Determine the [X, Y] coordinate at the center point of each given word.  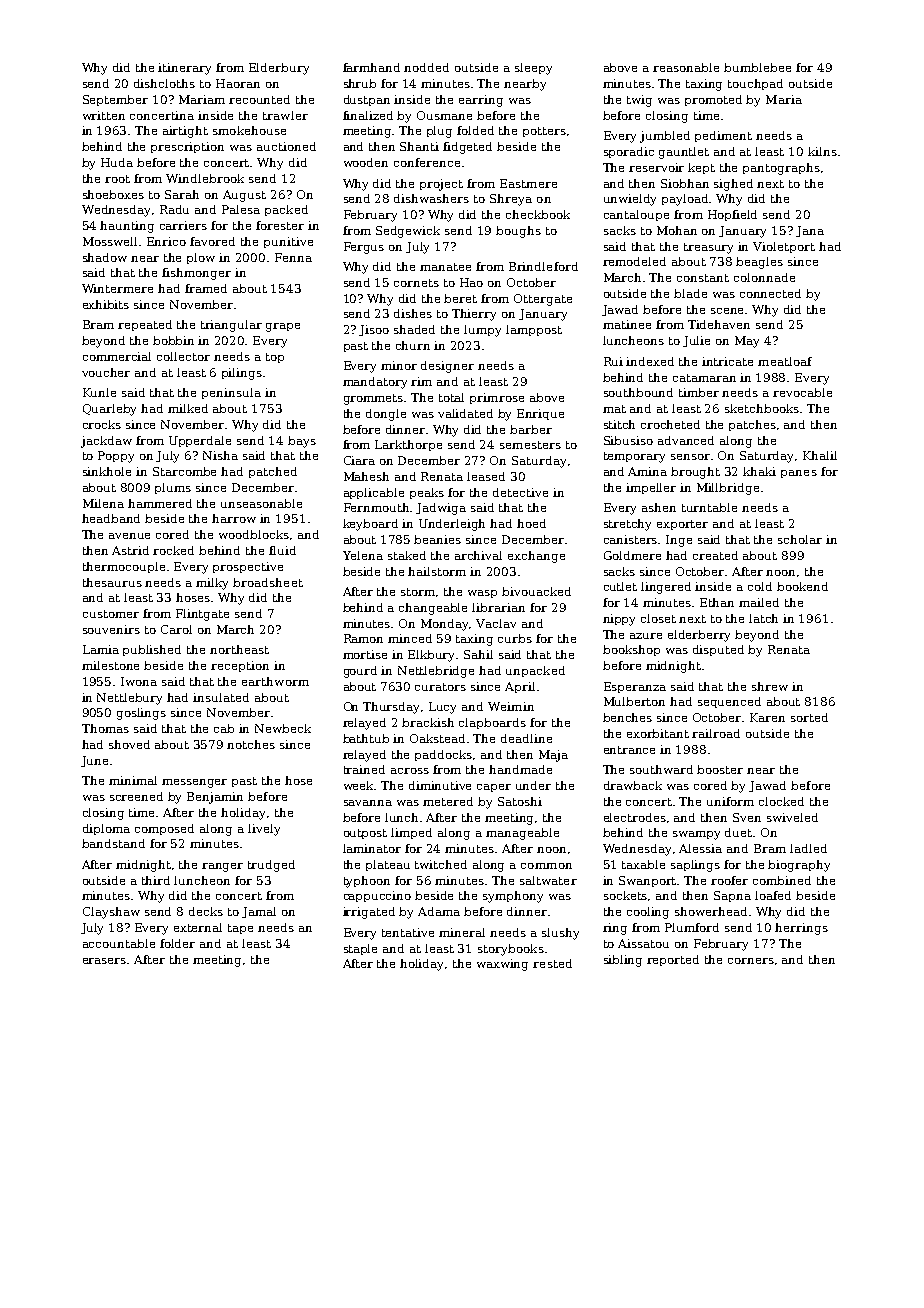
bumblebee [757, 67]
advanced [686, 440]
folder [177, 943]
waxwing [502, 965]
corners [751, 961]
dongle [386, 415]
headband [111, 518]
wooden [366, 162]
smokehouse [249, 130]
